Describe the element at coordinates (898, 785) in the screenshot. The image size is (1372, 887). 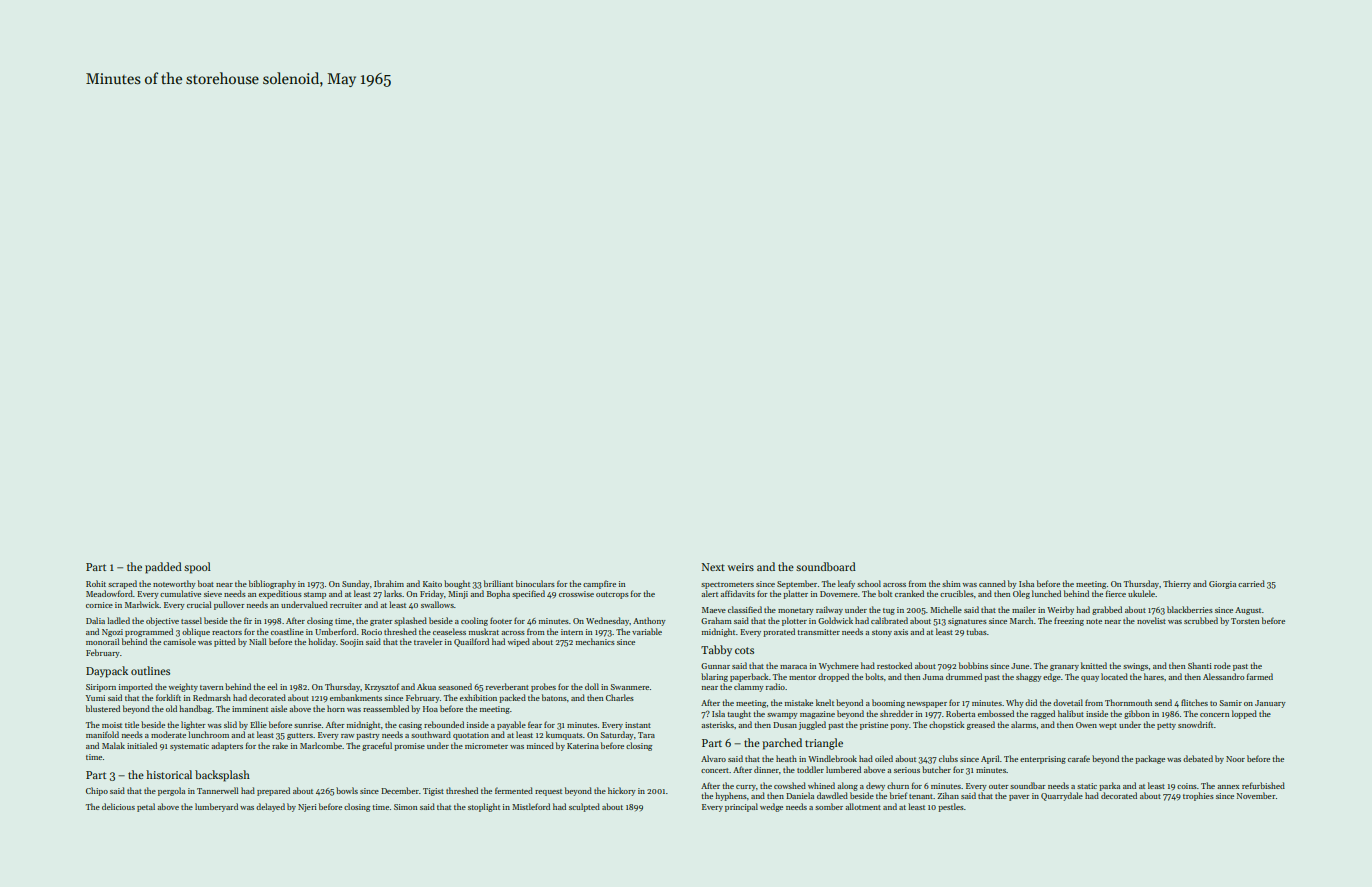
I see `churn` at that location.
